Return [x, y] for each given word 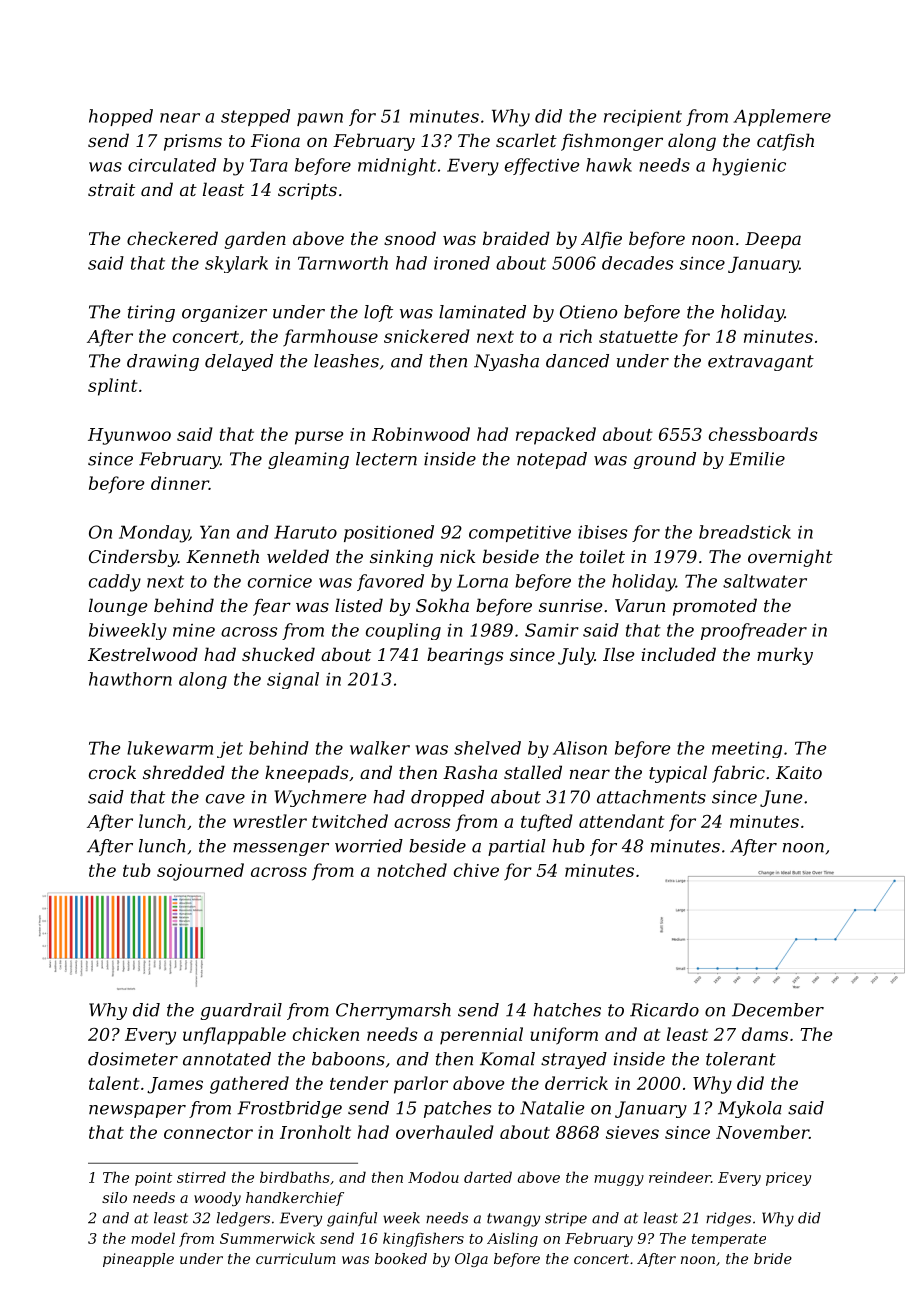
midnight [397, 167]
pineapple [138, 1260]
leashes [346, 361]
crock [112, 772]
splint [112, 387]
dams [765, 1034]
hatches [567, 1010]
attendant [621, 821]
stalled [533, 772]
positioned [389, 533]
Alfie [601, 240]
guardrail [241, 1011]
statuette [638, 337]
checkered [172, 238]
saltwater [765, 581]
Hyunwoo [129, 436]
